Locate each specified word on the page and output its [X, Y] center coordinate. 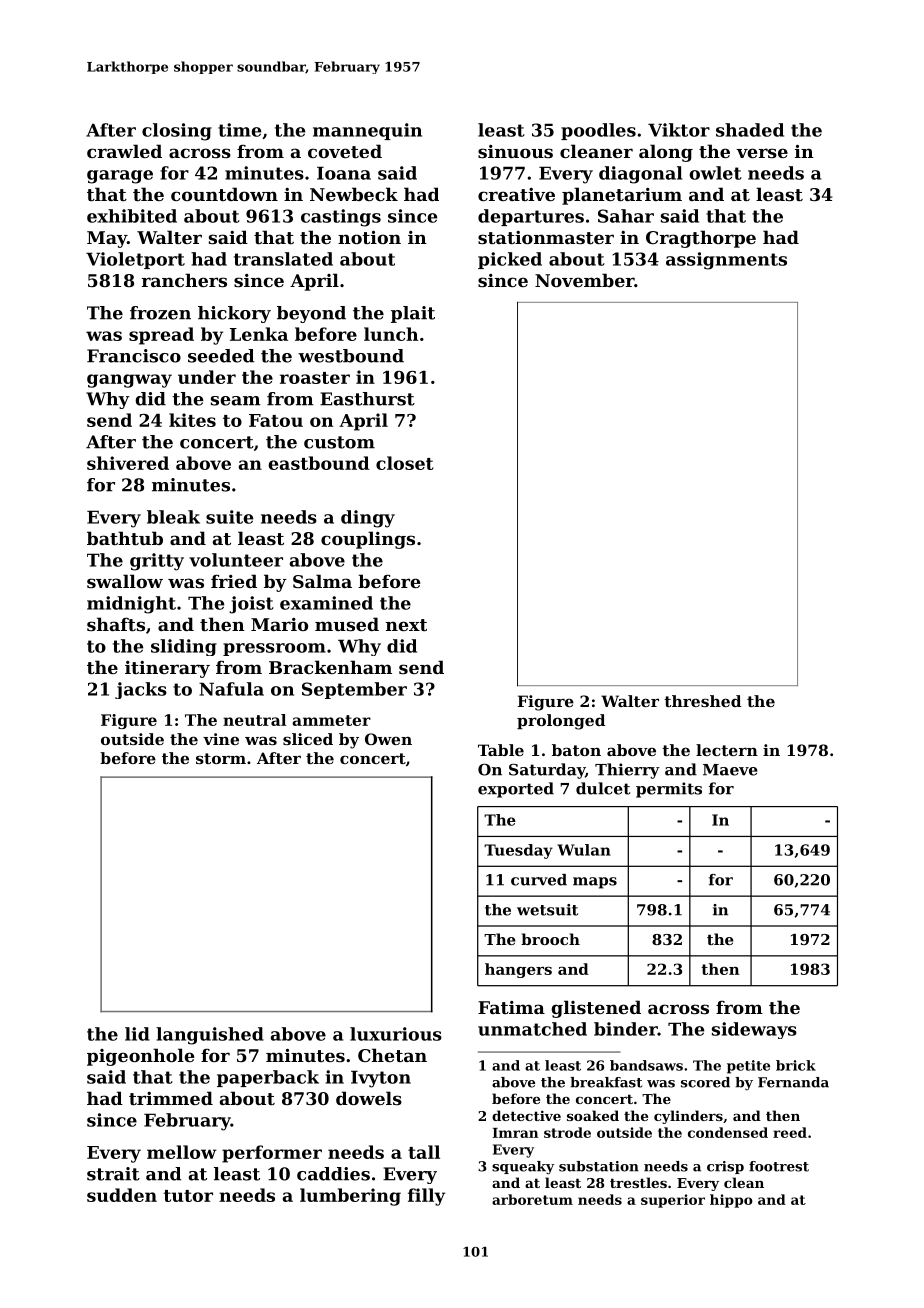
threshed [702, 701]
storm [221, 758]
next [406, 625]
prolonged [561, 722]
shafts [116, 624]
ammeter [331, 720]
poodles [598, 131]
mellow [182, 1152]
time [239, 130]
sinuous [515, 151]
